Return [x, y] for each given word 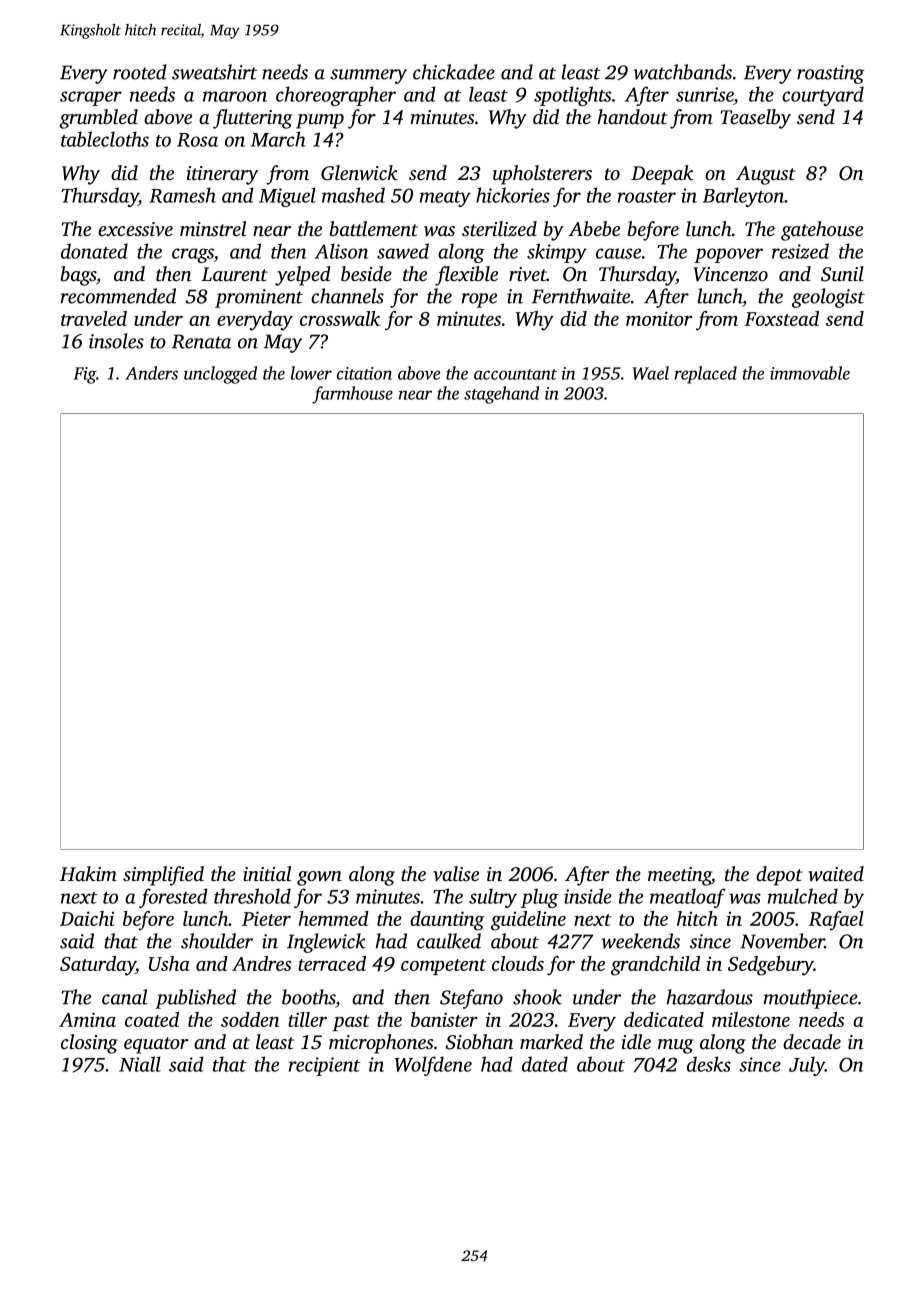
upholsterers [542, 175]
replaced [706, 375]
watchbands [682, 72]
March [278, 139]
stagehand [501, 395]
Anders [151, 373]
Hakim [88, 873]
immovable [810, 373]
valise [456, 873]
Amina [87, 1019]
